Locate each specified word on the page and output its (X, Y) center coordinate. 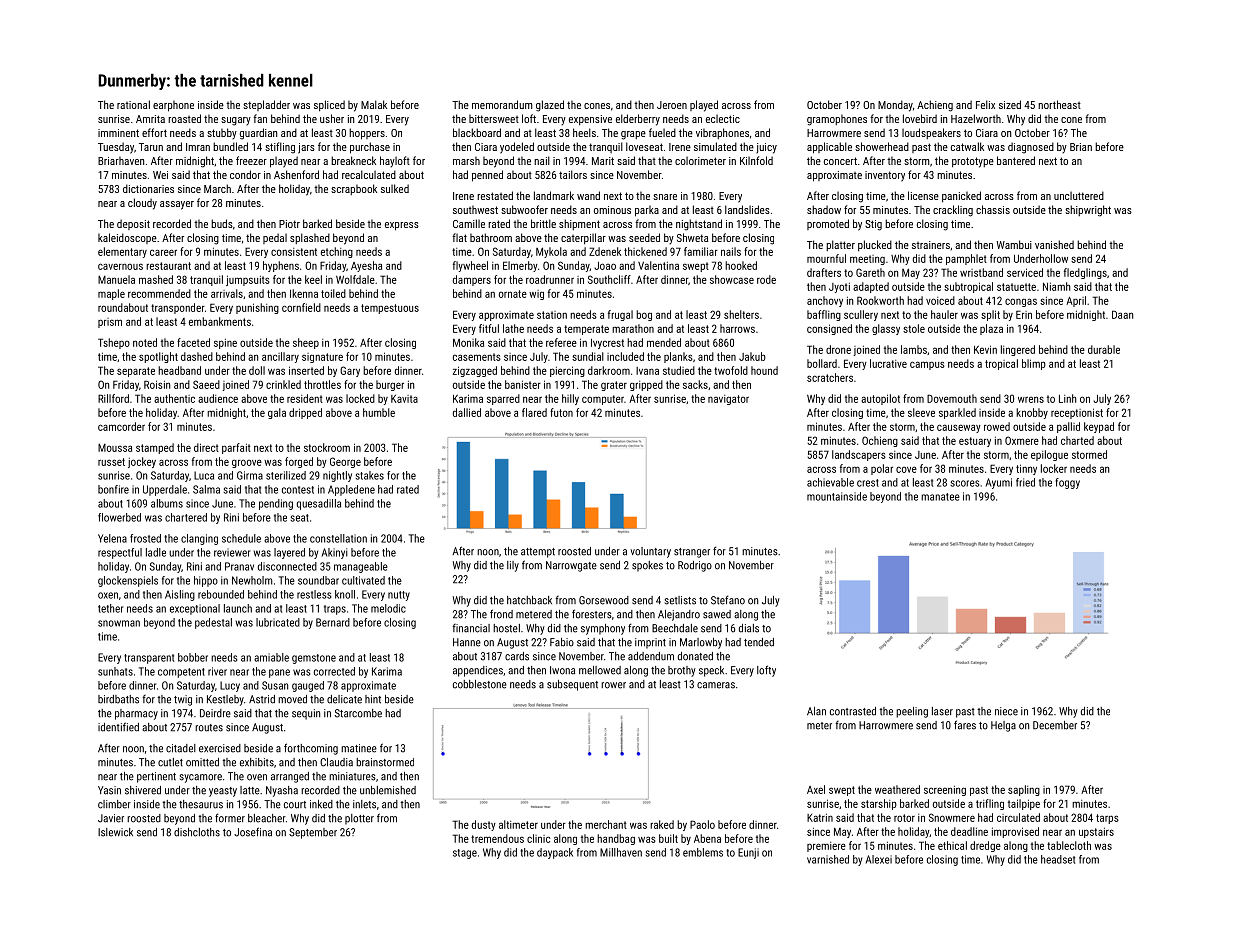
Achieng (935, 106)
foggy (1067, 483)
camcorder (121, 426)
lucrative (888, 363)
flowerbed (119, 517)
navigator (728, 400)
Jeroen (672, 105)
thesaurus (201, 804)
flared (534, 412)
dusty (484, 825)
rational (133, 104)
